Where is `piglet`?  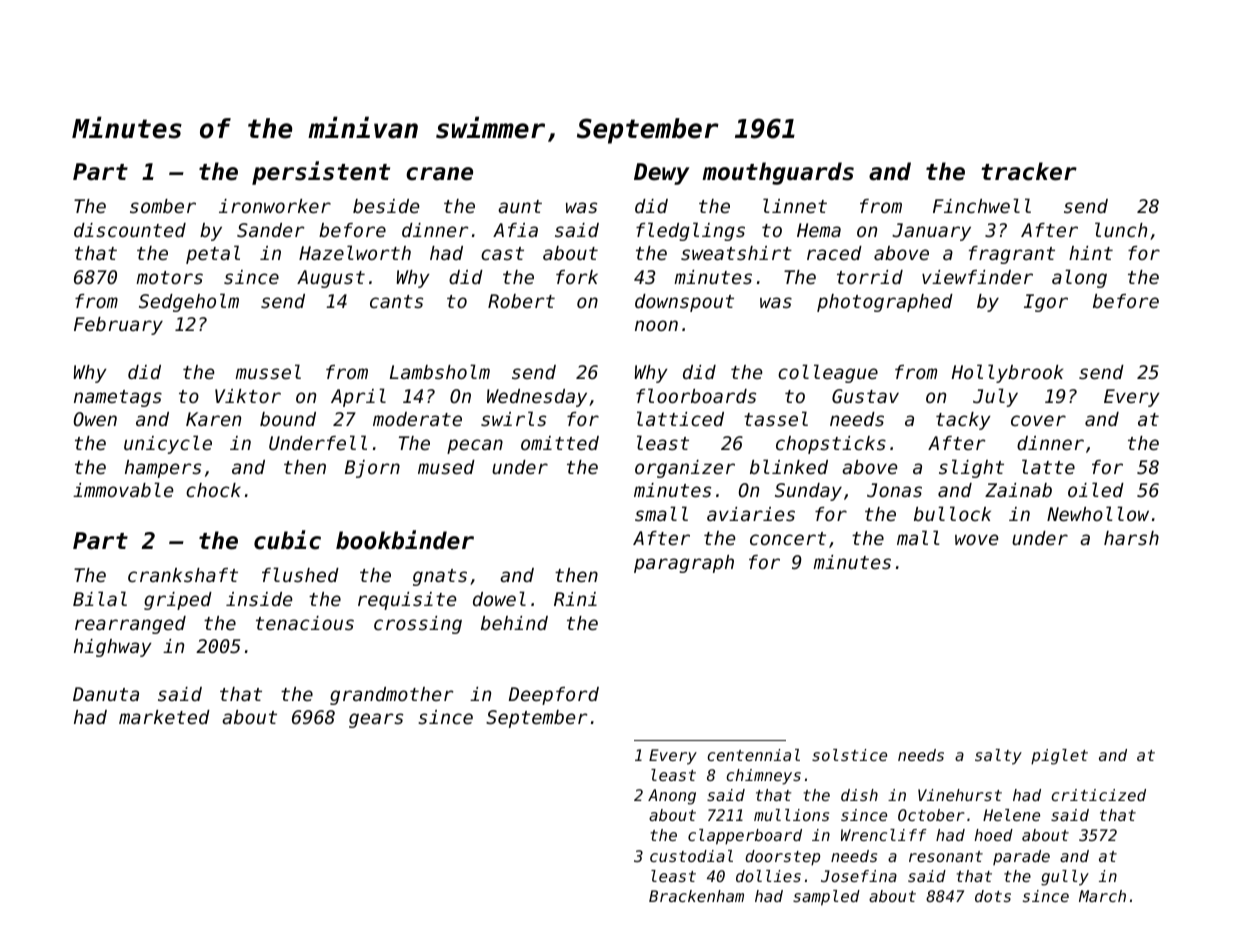
piglet is located at coordinates (1059, 757).
